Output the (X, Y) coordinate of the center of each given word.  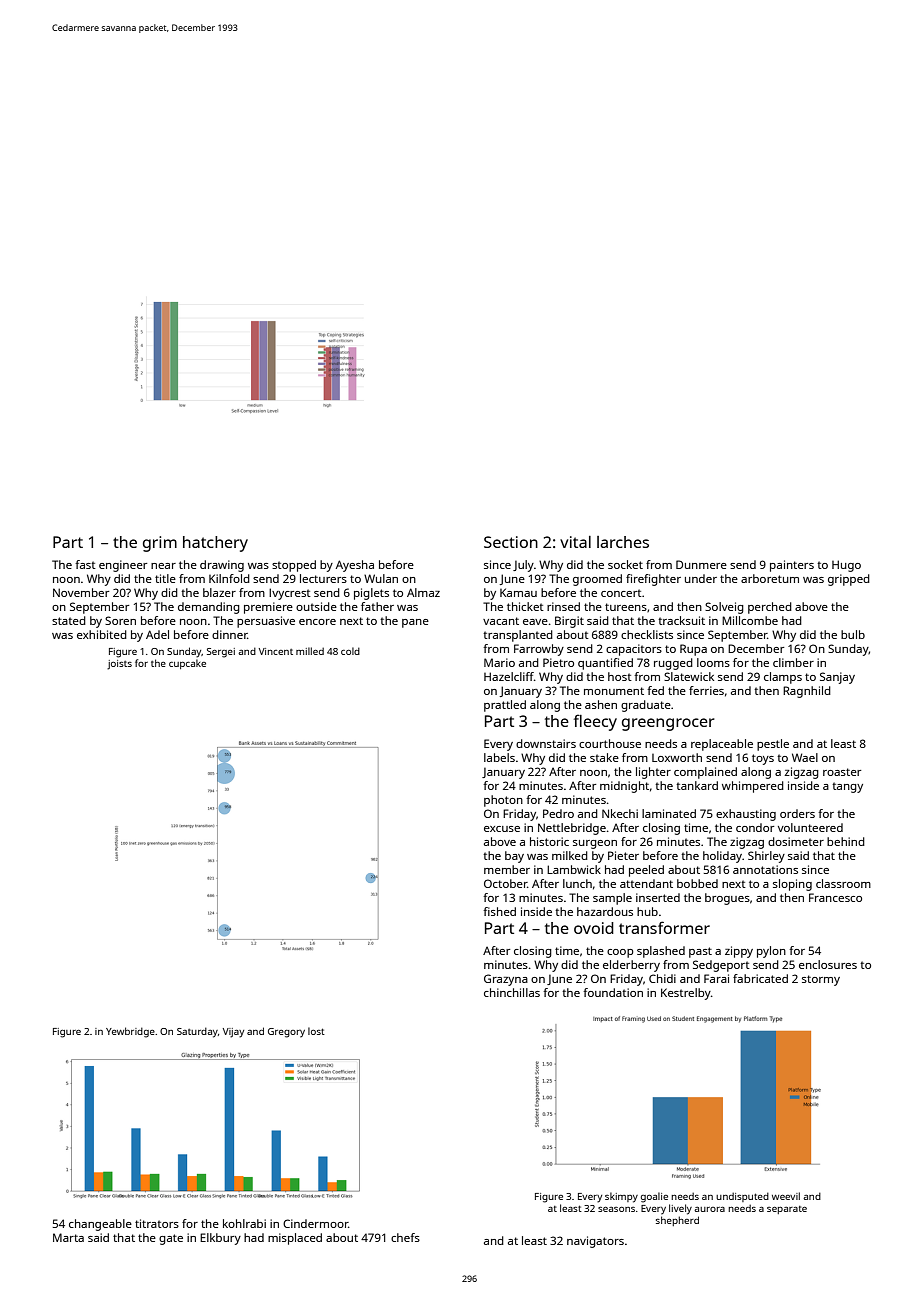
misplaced (295, 1239)
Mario (499, 662)
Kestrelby (686, 994)
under (701, 578)
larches (623, 542)
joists (119, 665)
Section (511, 542)
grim (160, 544)
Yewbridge (130, 1032)
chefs (405, 1237)
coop (620, 953)
